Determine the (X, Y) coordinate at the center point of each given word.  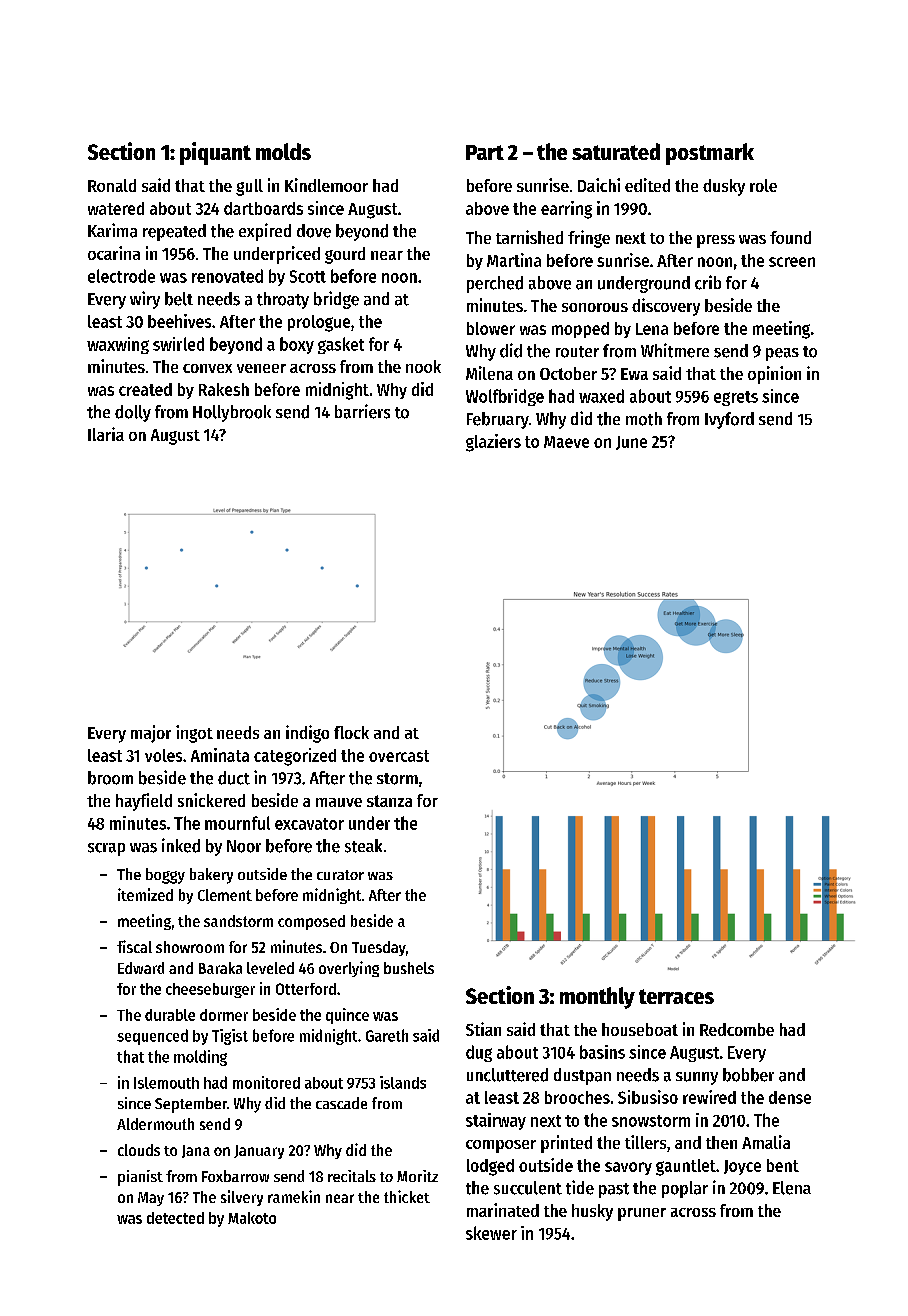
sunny (697, 1078)
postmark (710, 154)
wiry (145, 300)
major (151, 734)
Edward (141, 968)
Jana (196, 1151)
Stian (483, 1029)
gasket (341, 345)
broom (110, 778)
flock (351, 732)
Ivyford (729, 420)
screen (792, 262)
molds (283, 151)
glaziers (493, 443)
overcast (399, 756)
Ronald (112, 185)
